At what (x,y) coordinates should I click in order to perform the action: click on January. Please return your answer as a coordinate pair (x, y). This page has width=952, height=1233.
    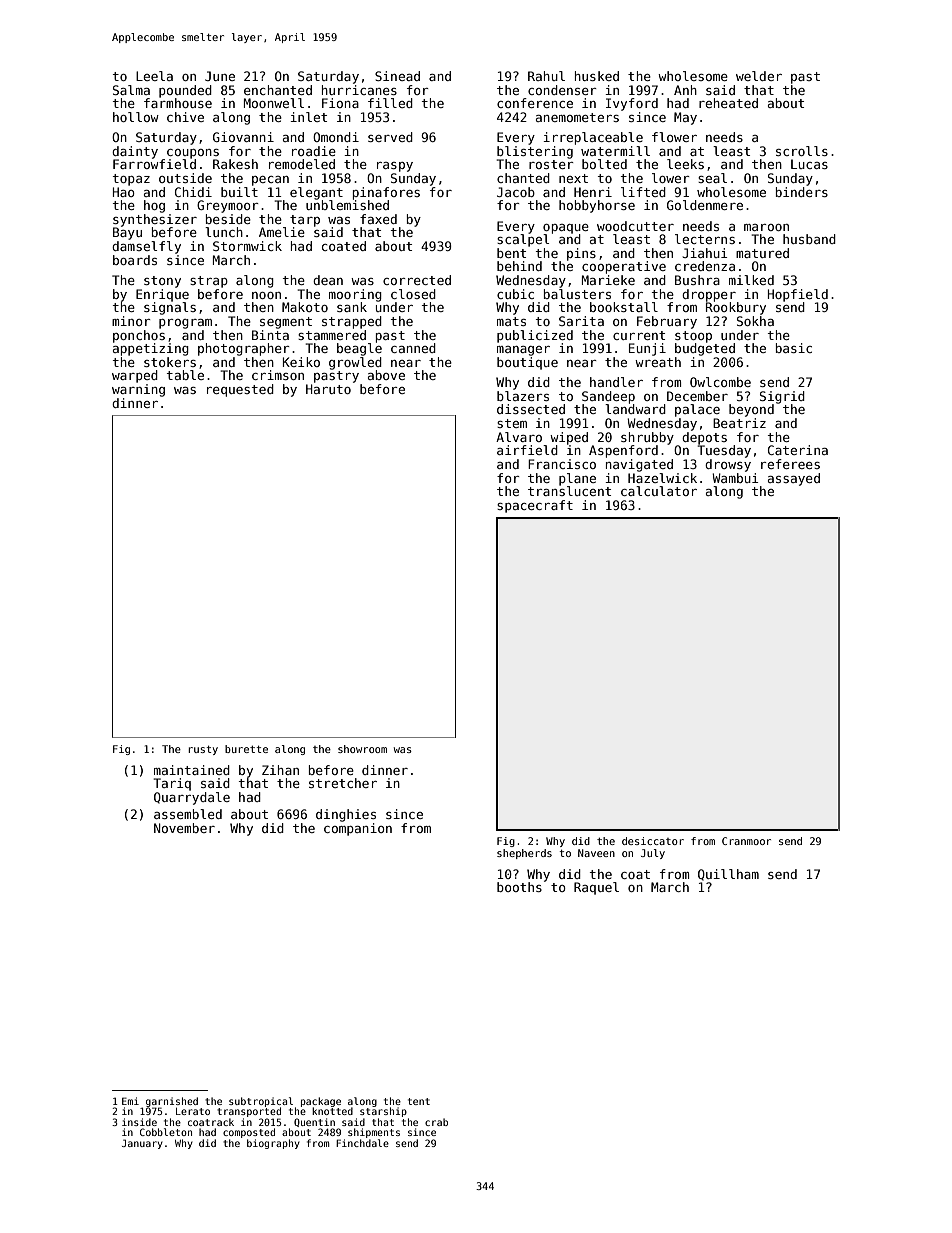
    Looking at the image, I should click on (142, 1144).
